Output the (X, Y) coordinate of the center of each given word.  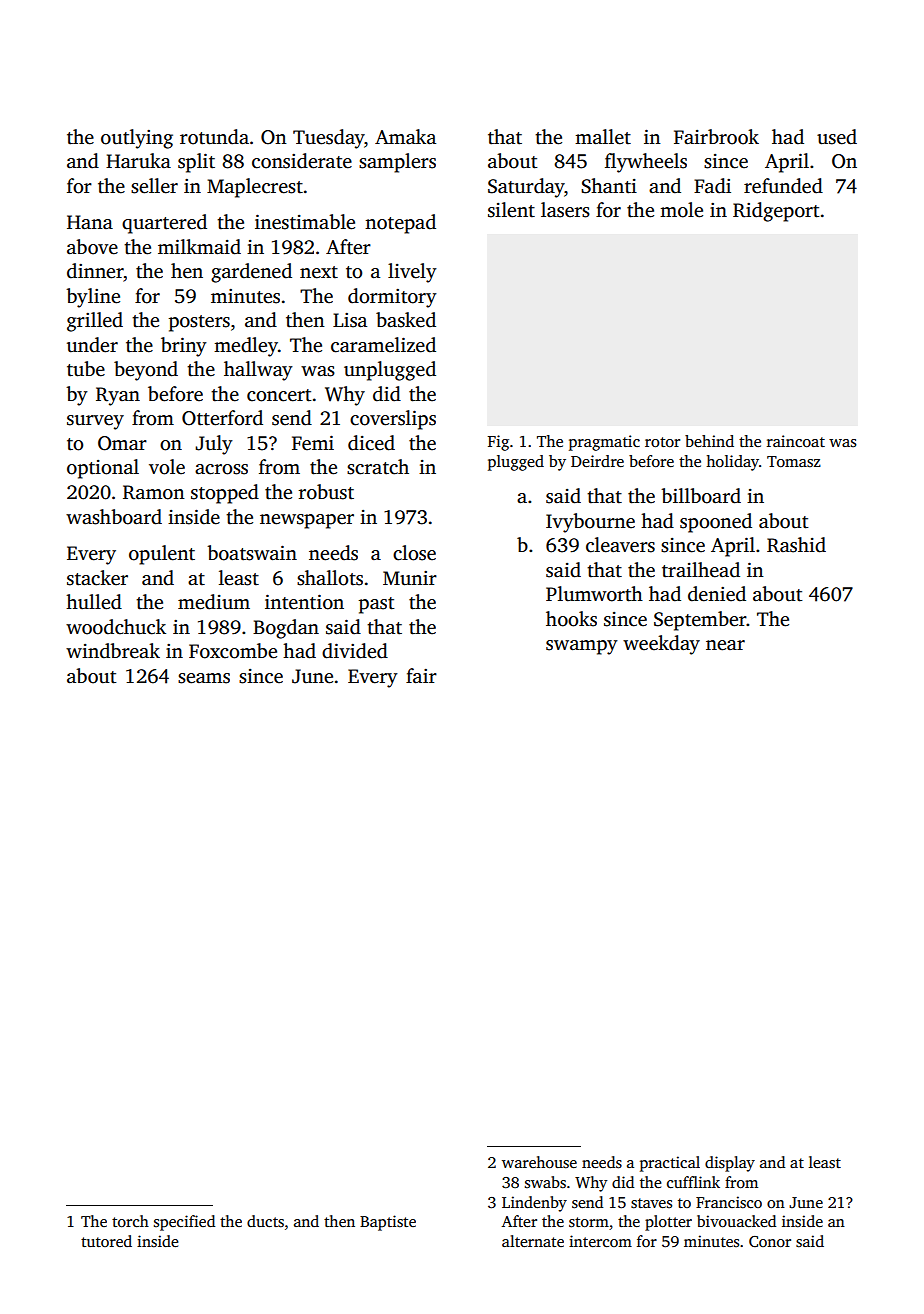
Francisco (729, 1202)
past (377, 605)
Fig (498, 443)
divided (355, 651)
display (730, 1164)
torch (130, 1221)
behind (709, 441)
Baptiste (388, 1223)
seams (204, 678)
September (700, 621)
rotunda (214, 137)
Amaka (405, 137)
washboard (114, 517)
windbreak (113, 651)
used (837, 137)
